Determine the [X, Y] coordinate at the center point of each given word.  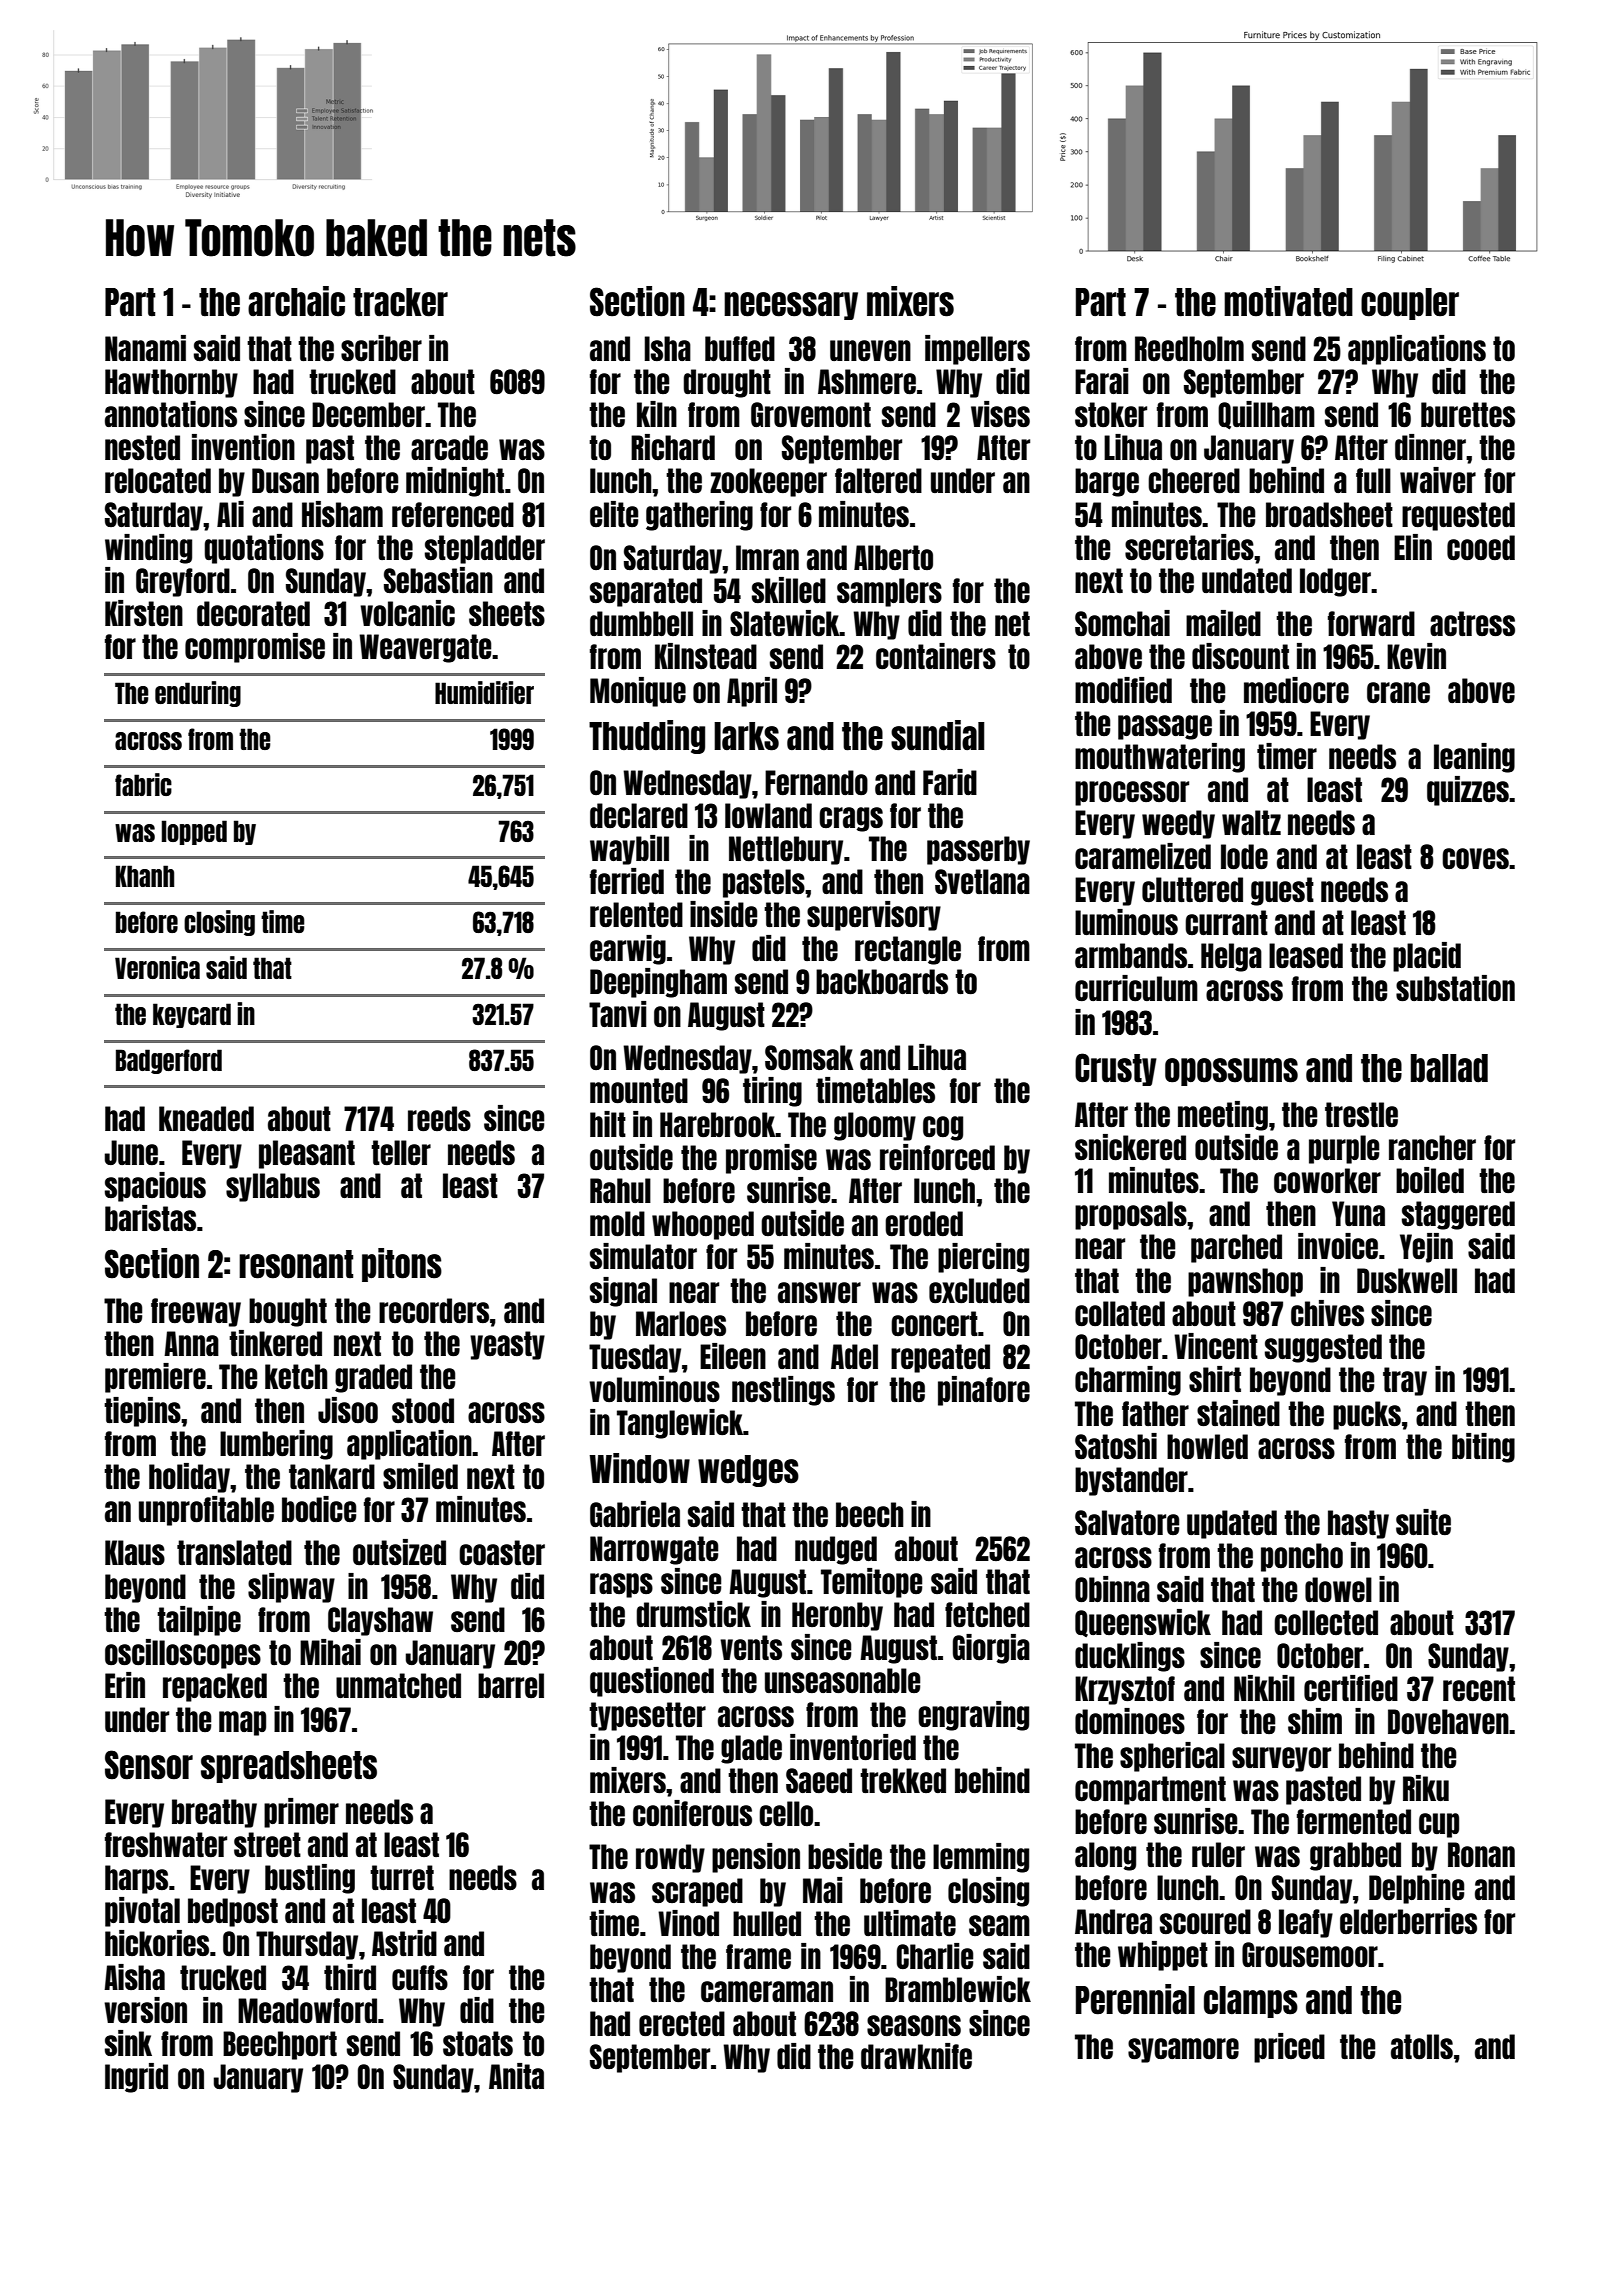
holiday [189, 1478]
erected [682, 2023]
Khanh [145, 876]
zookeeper [768, 482]
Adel [854, 1356]
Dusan [285, 480]
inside [723, 914]
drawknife [916, 2056]
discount [1240, 656]
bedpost [233, 1912]
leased [1306, 955]
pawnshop [1245, 1282]
